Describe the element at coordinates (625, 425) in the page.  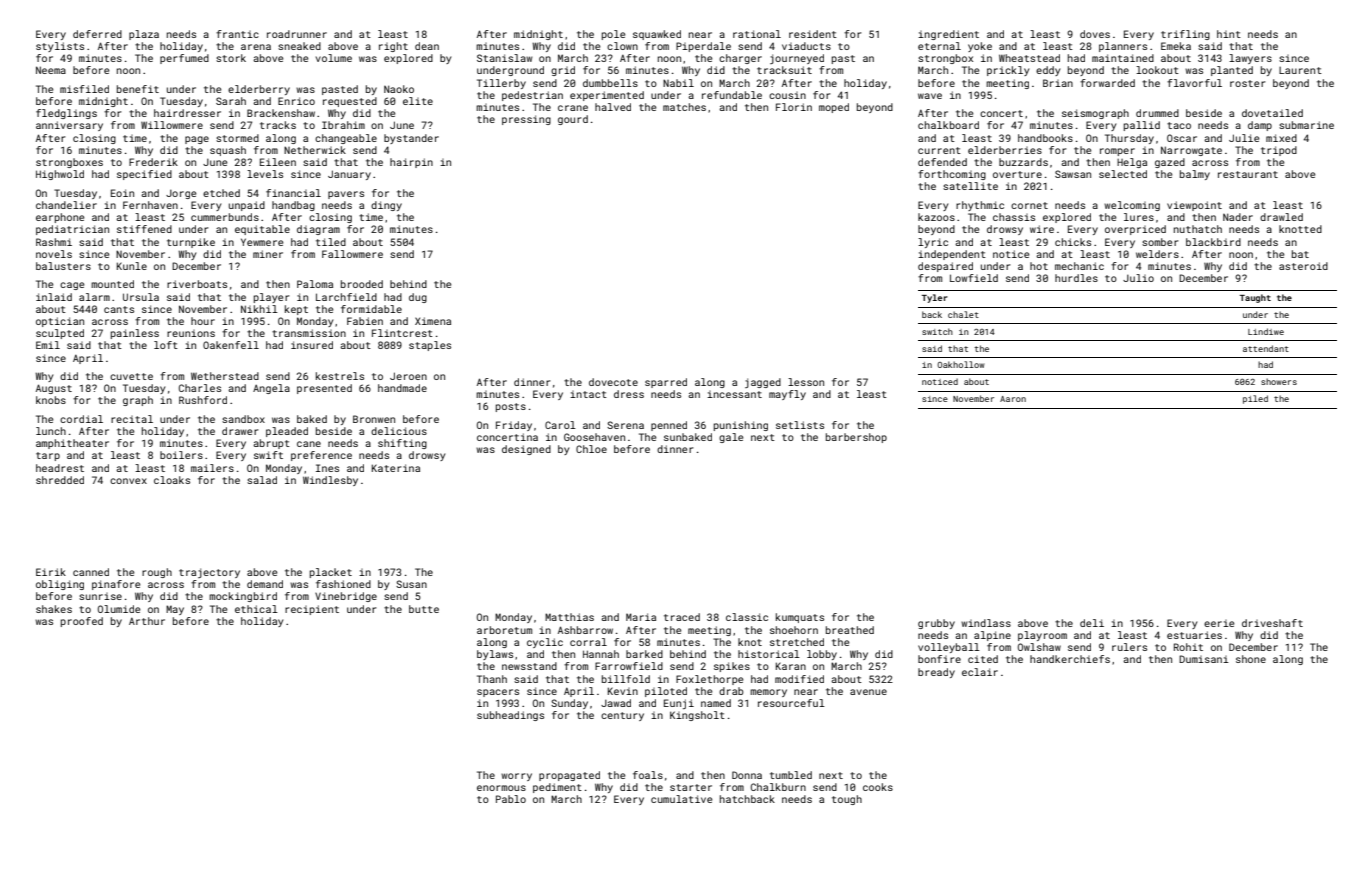
I see `Serena` at that location.
